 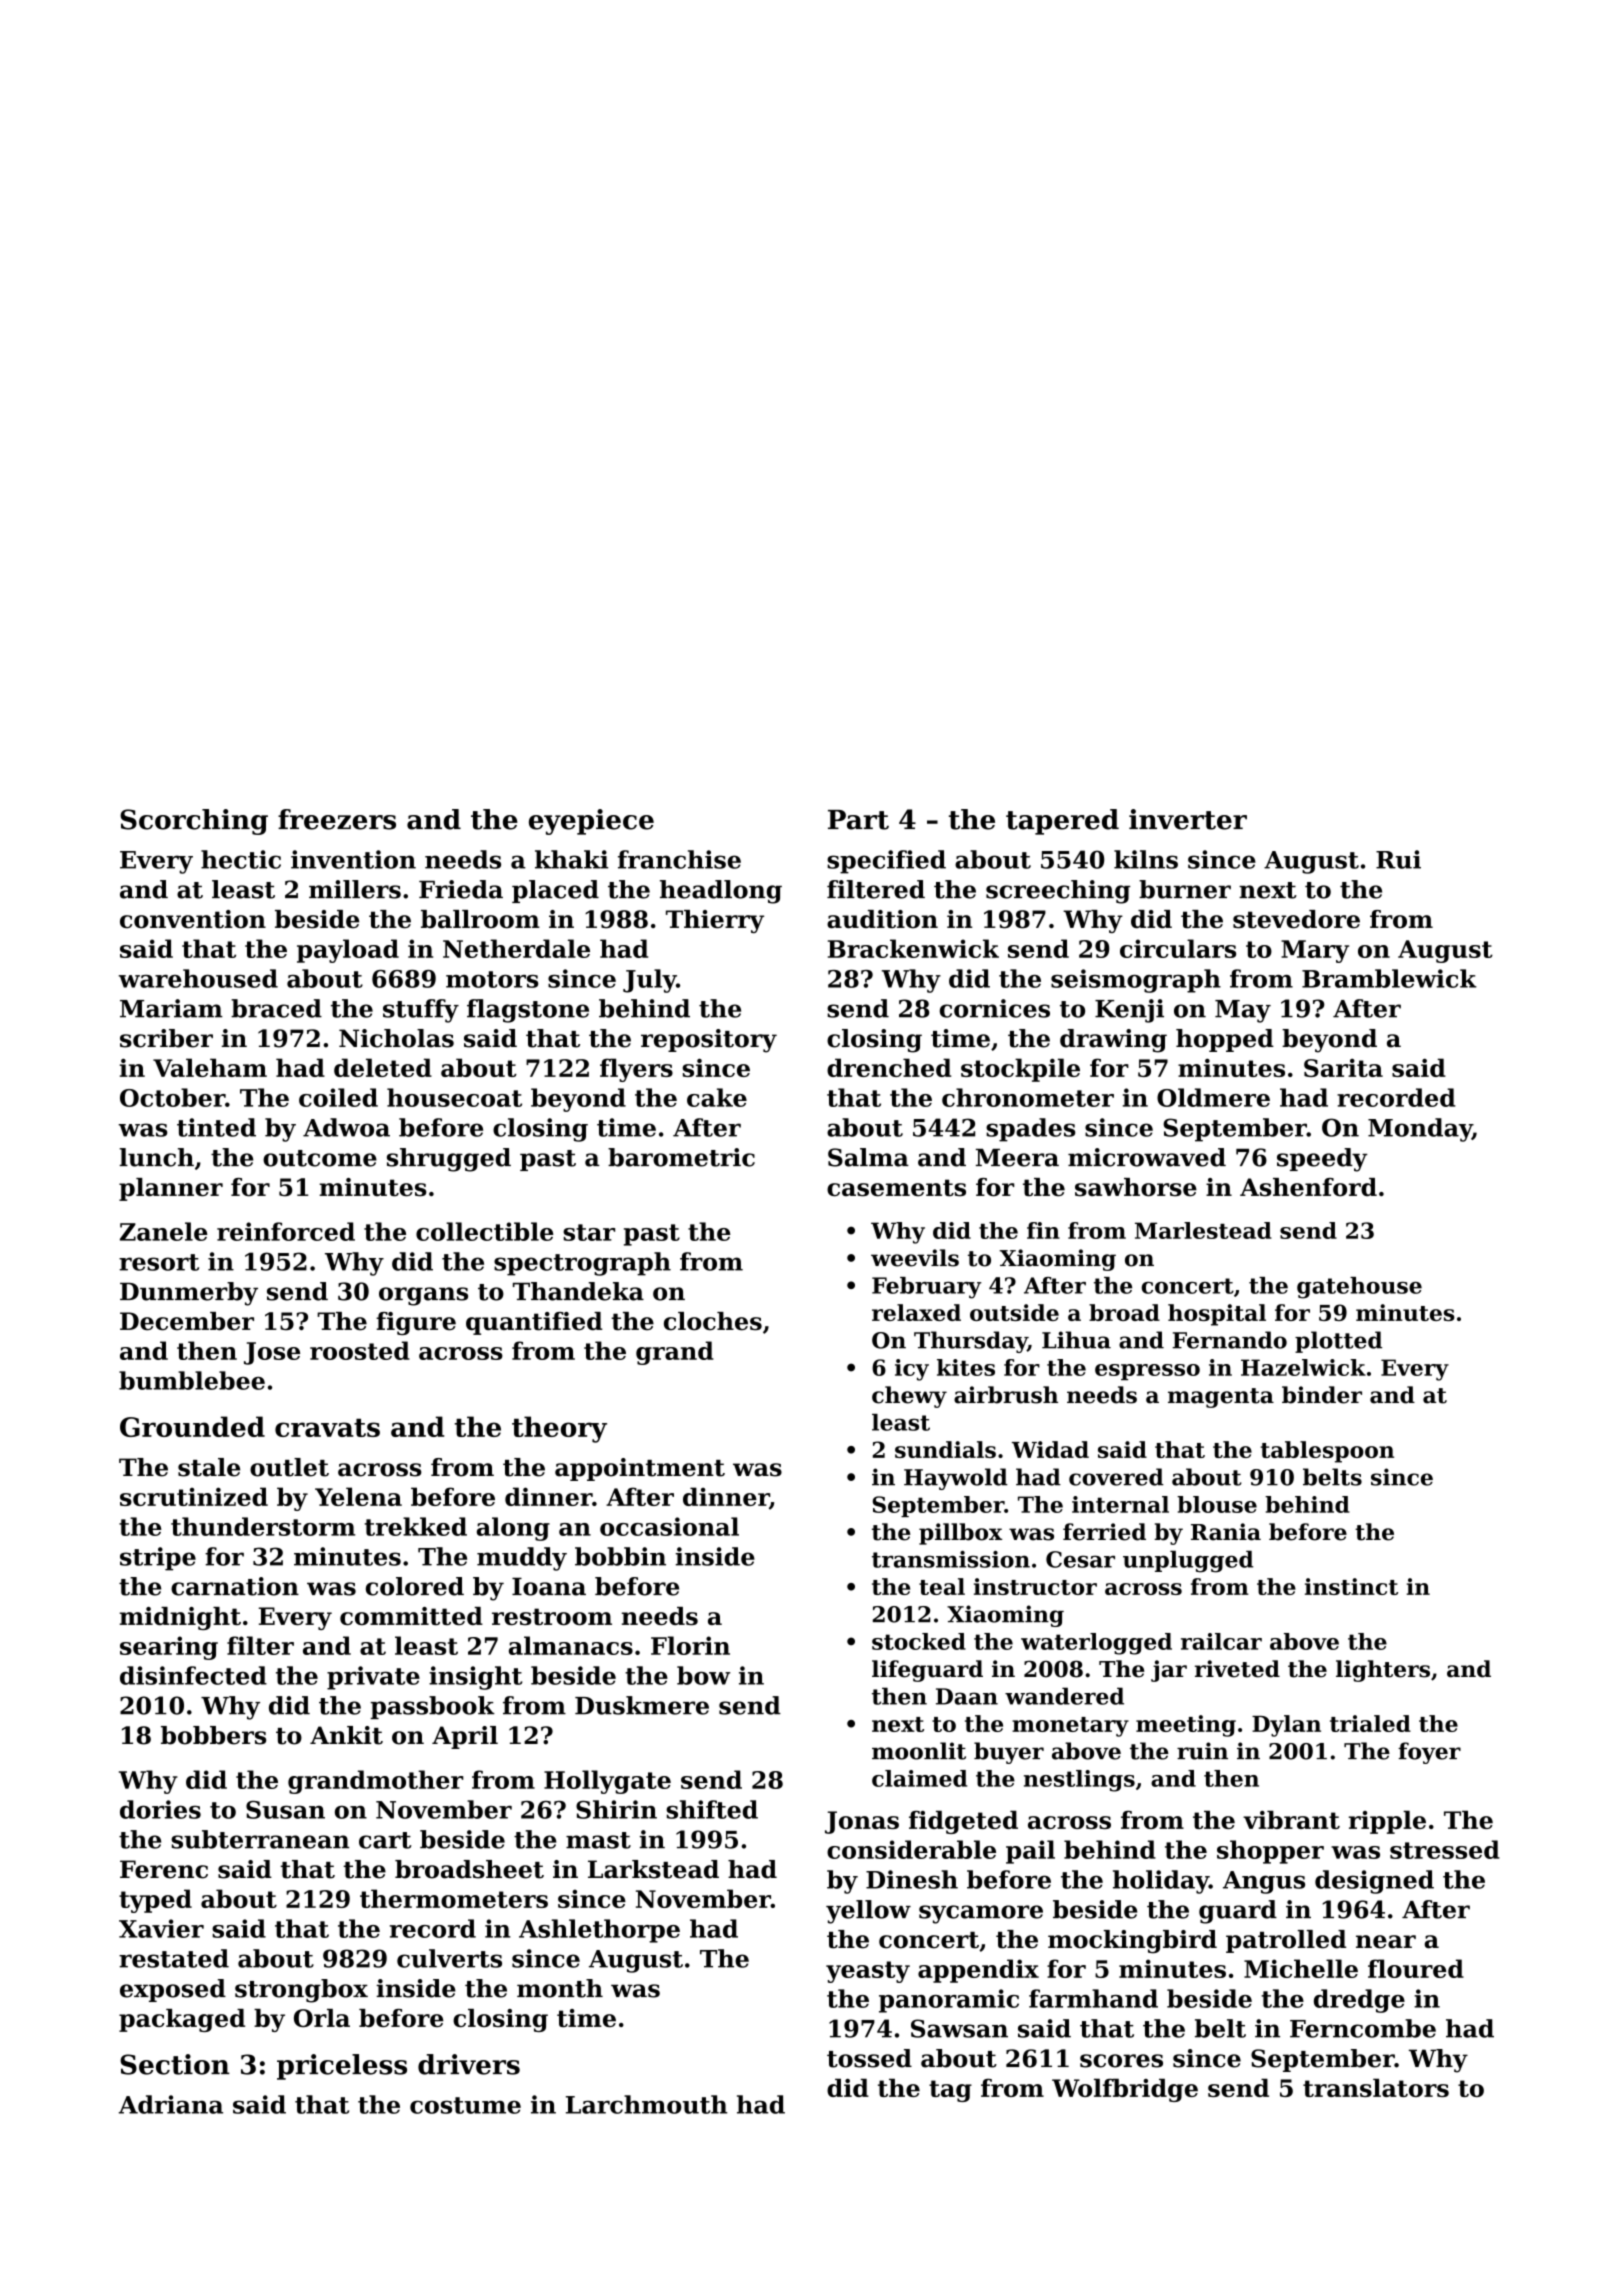 What do you see at coordinates (971, 1342) in the screenshot?
I see `Thursday` at bounding box center [971, 1342].
